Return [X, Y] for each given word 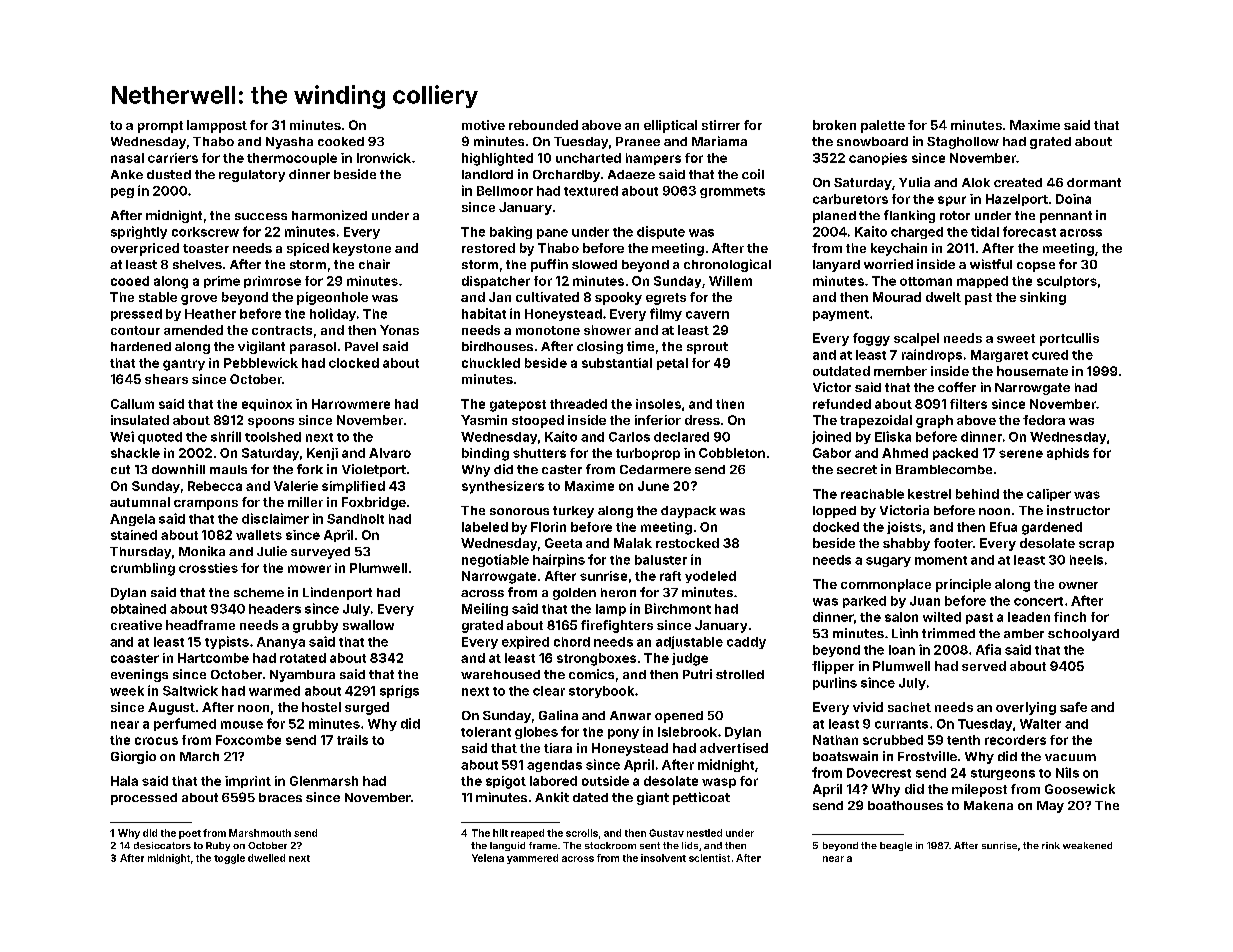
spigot [506, 782]
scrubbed [893, 740]
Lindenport [337, 593]
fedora [1044, 420]
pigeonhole [332, 298]
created [1018, 182]
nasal [127, 158]
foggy [871, 339]
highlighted [497, 159]
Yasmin [484, 420]
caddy [746, 643]
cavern [707, 315]
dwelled [266, 858]
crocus [156, 741]
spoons [271, 423]
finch [1070, 617]
